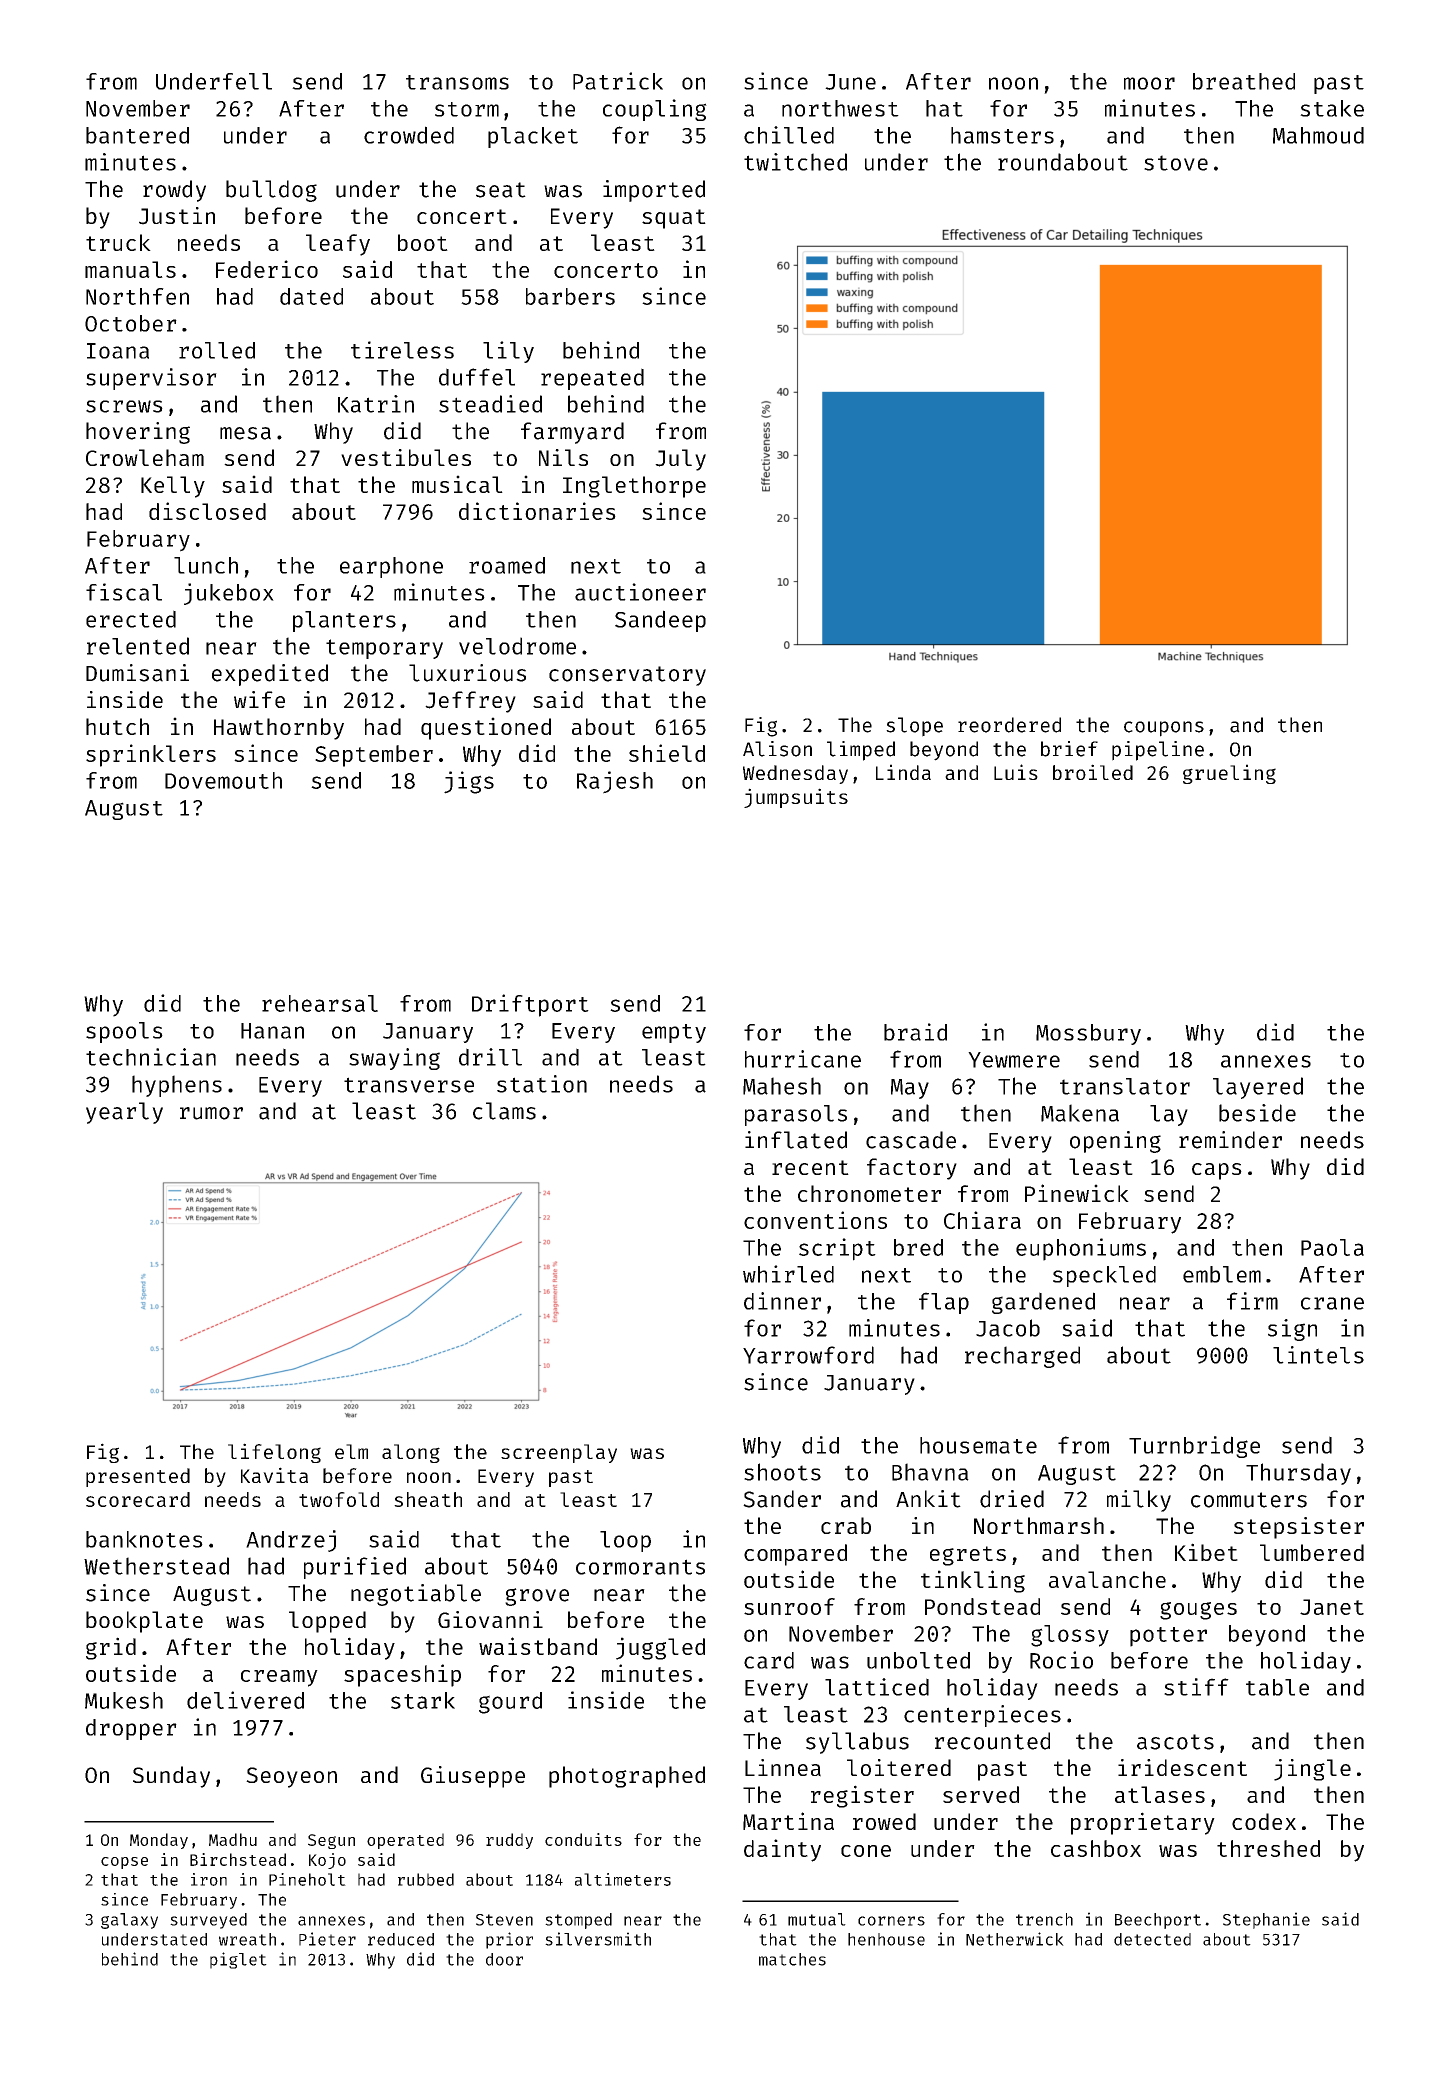 Image resolution: width=1450 pixels, height=2100 pixels. Describe the element at coordinates (915, 1032) in the screenshot. I see `braid` at that location.
